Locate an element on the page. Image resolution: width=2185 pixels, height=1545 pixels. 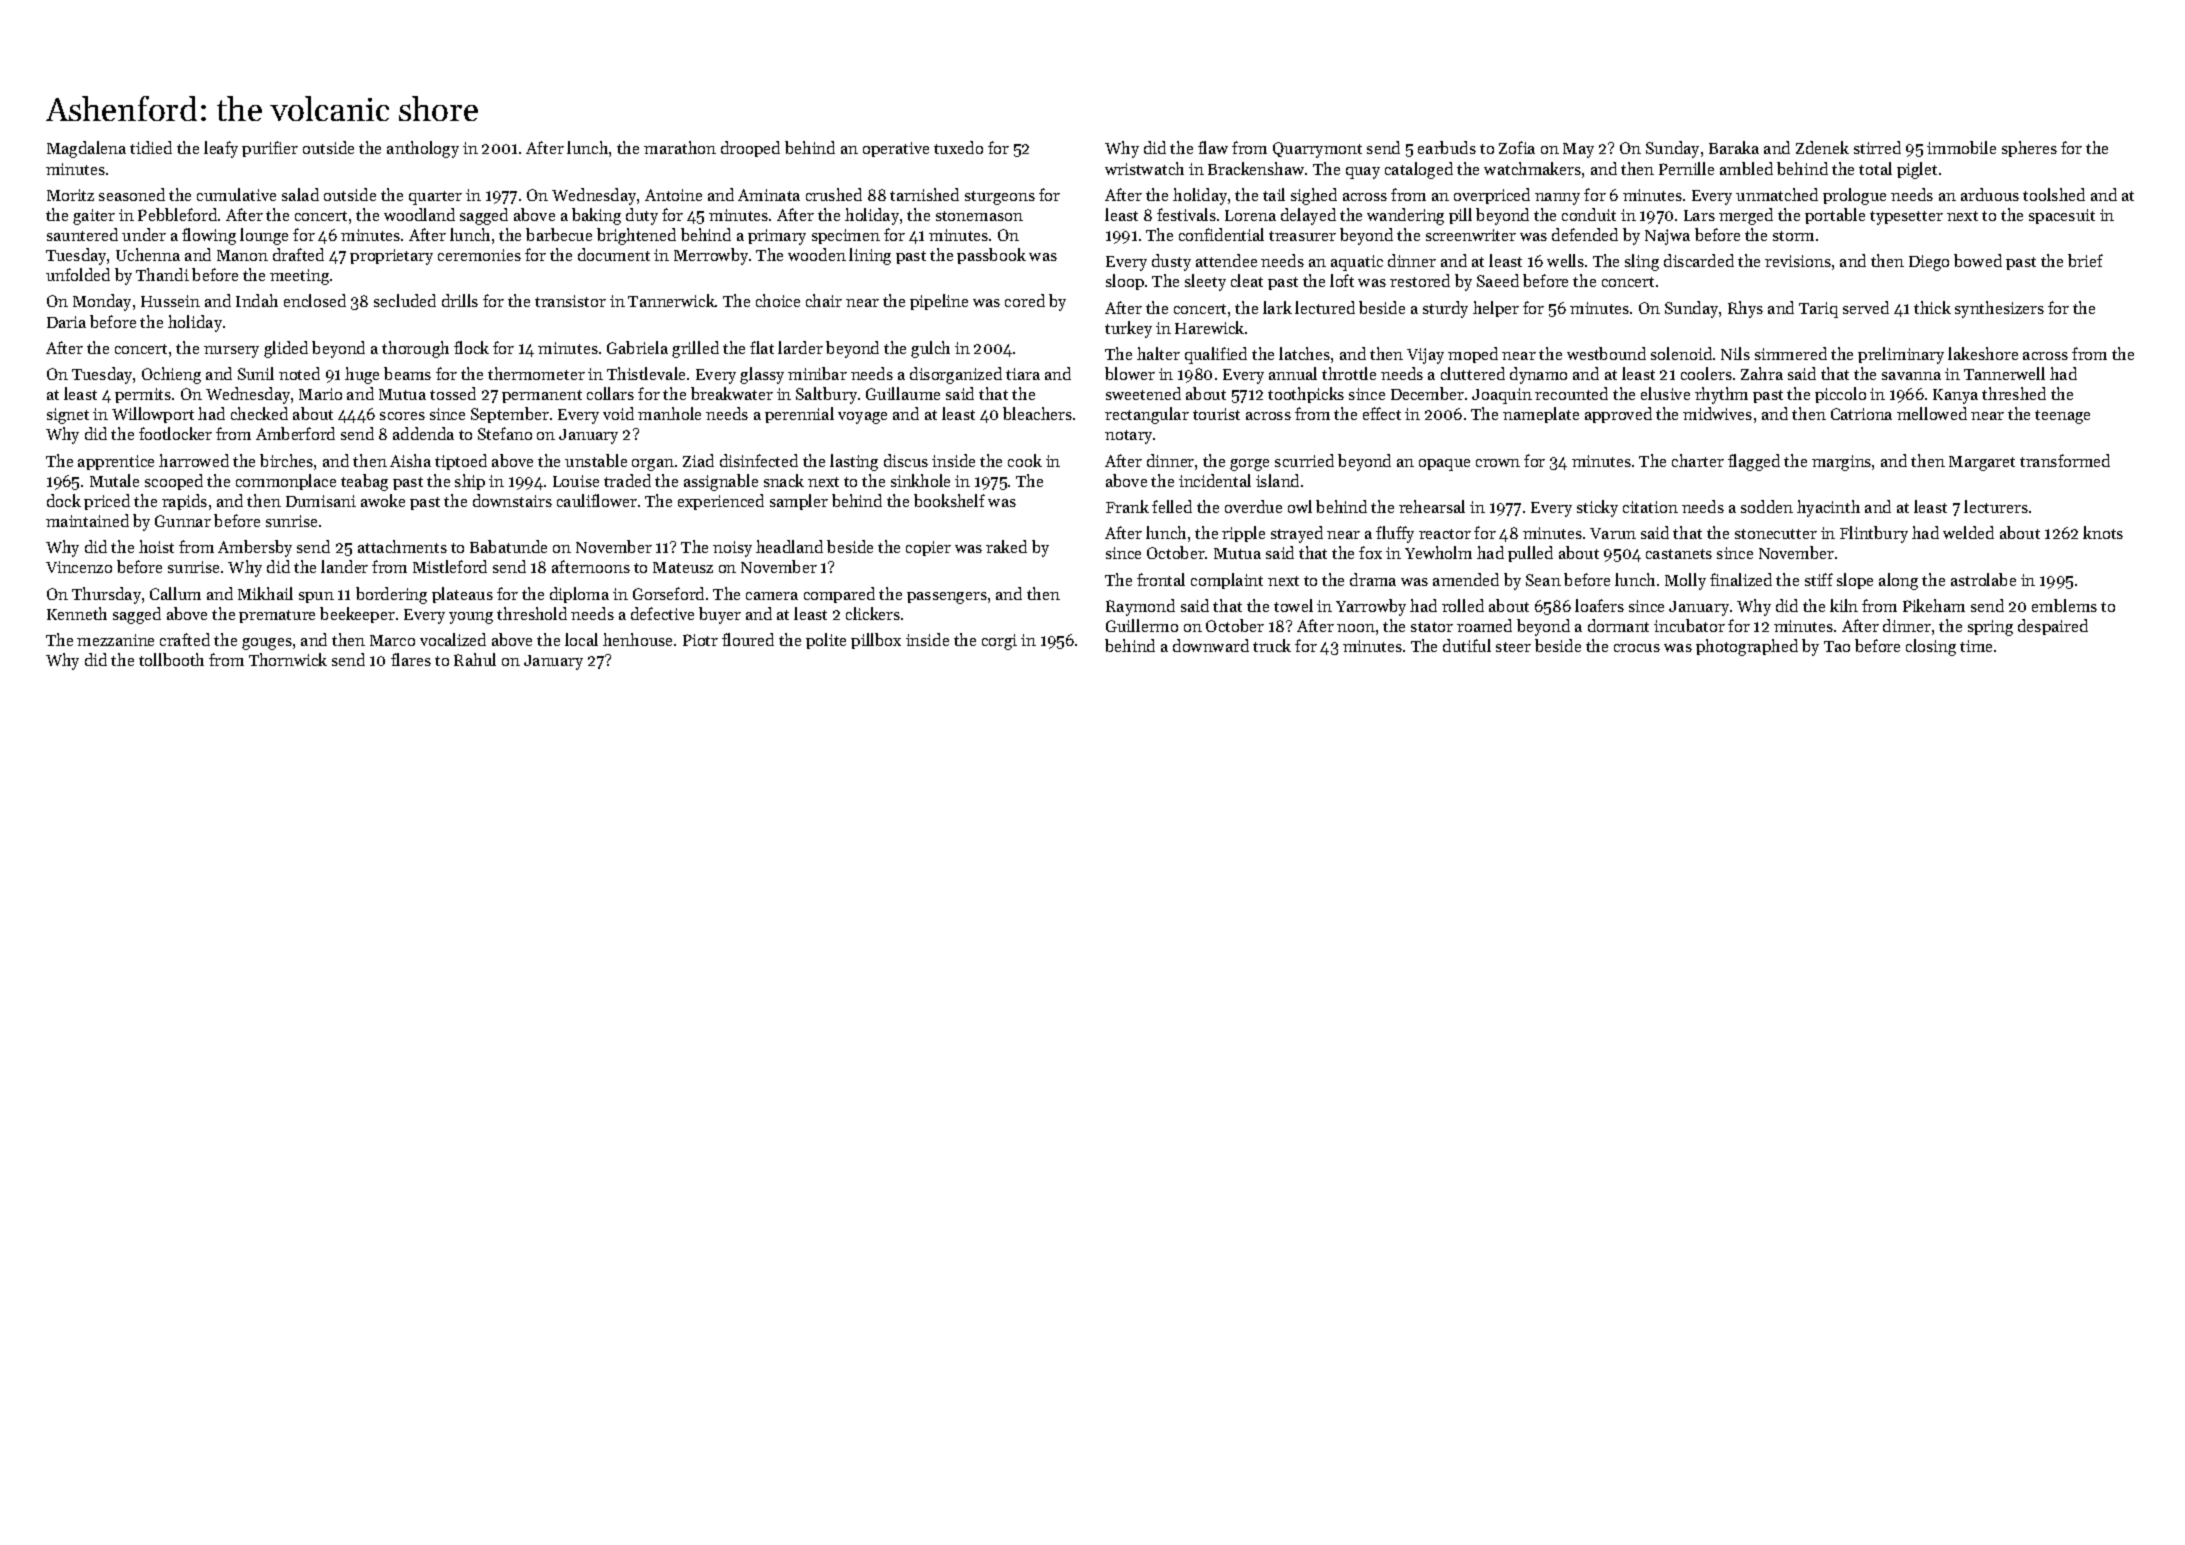
Varun is located at coordinates (1613, 533).
